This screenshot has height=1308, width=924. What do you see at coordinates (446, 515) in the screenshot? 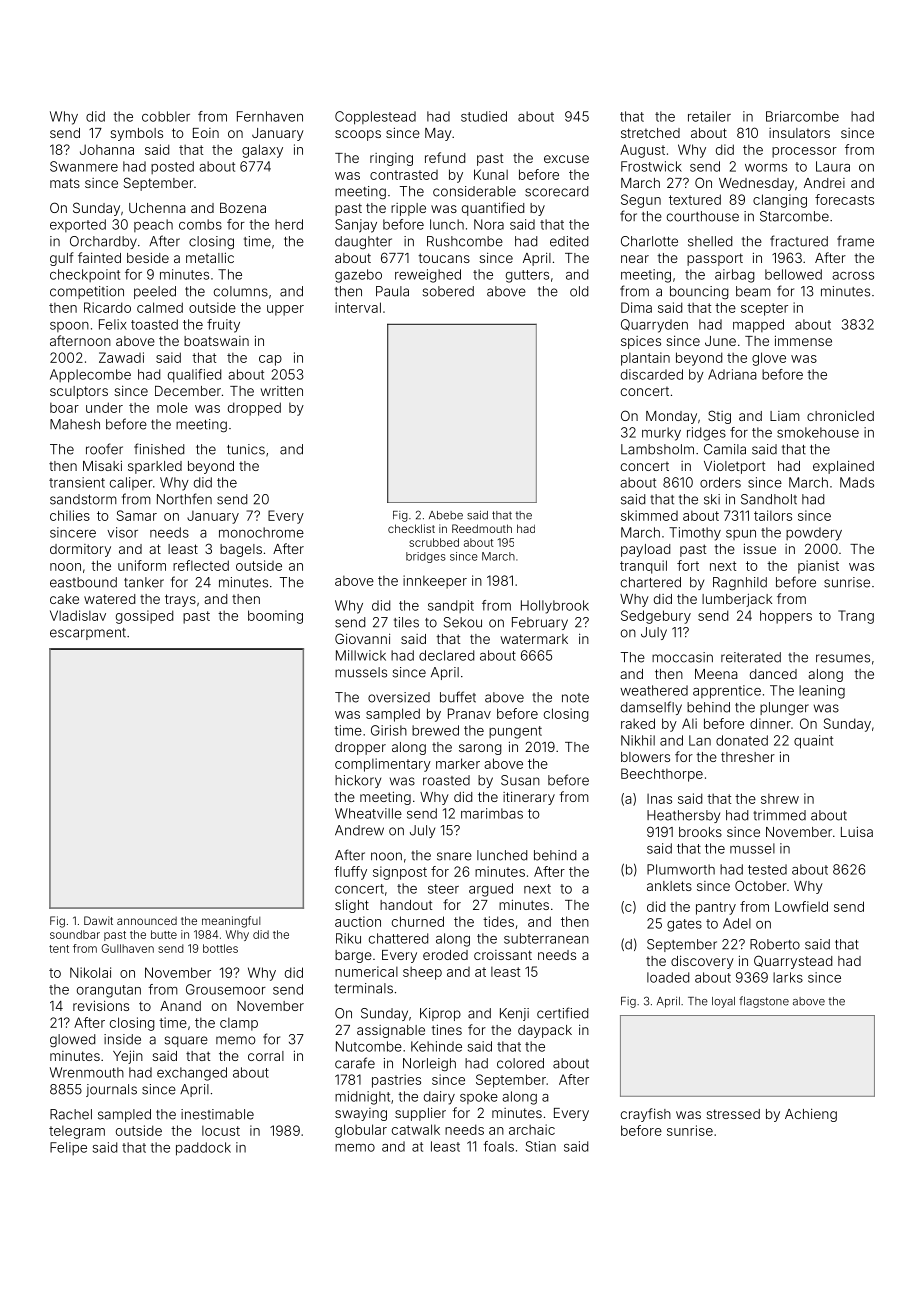
I see `Abebe` at bounding box center [446, 515].
